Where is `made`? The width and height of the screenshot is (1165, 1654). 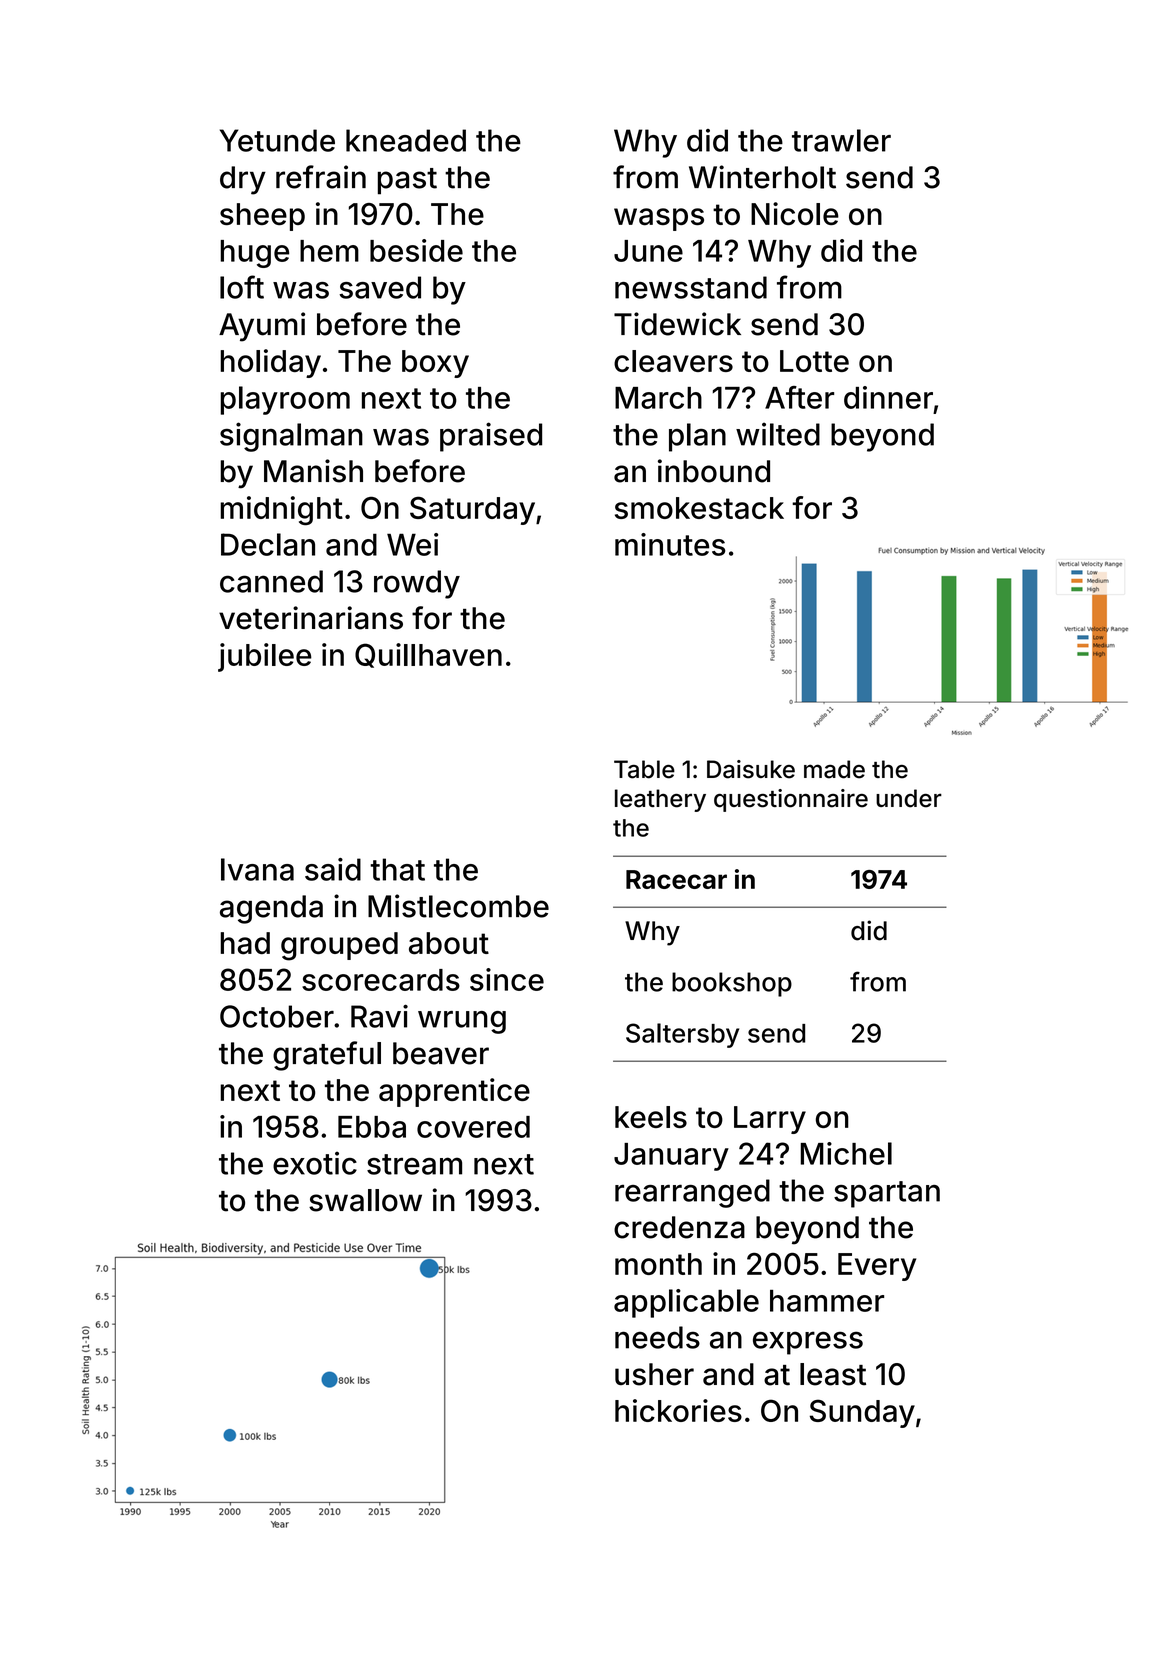 made is located at coordinates (834, 769).
